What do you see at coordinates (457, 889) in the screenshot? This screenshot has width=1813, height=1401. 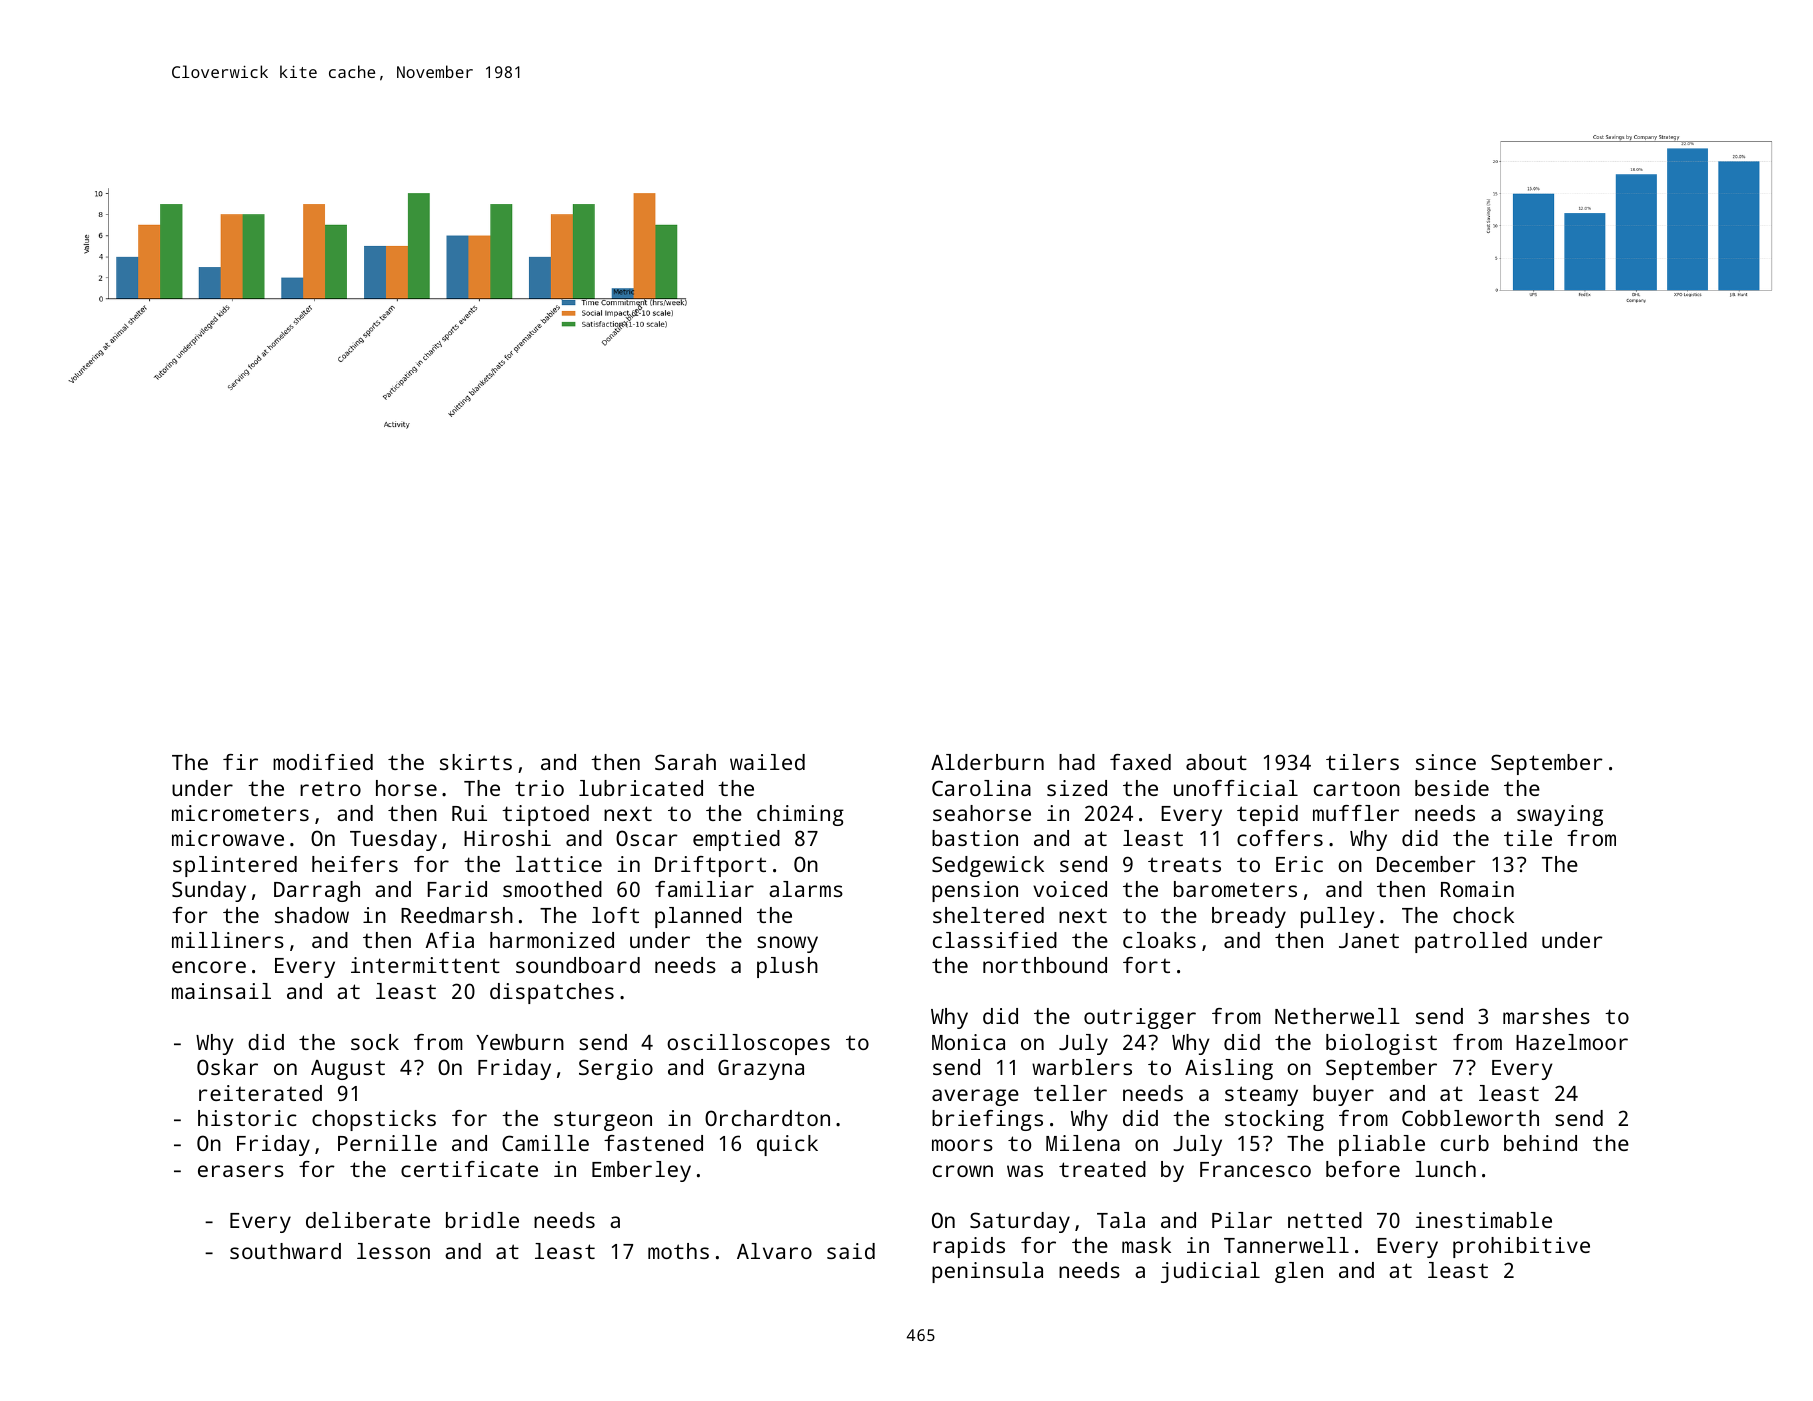 I see `Farid` at bounding box center [457, 889].
